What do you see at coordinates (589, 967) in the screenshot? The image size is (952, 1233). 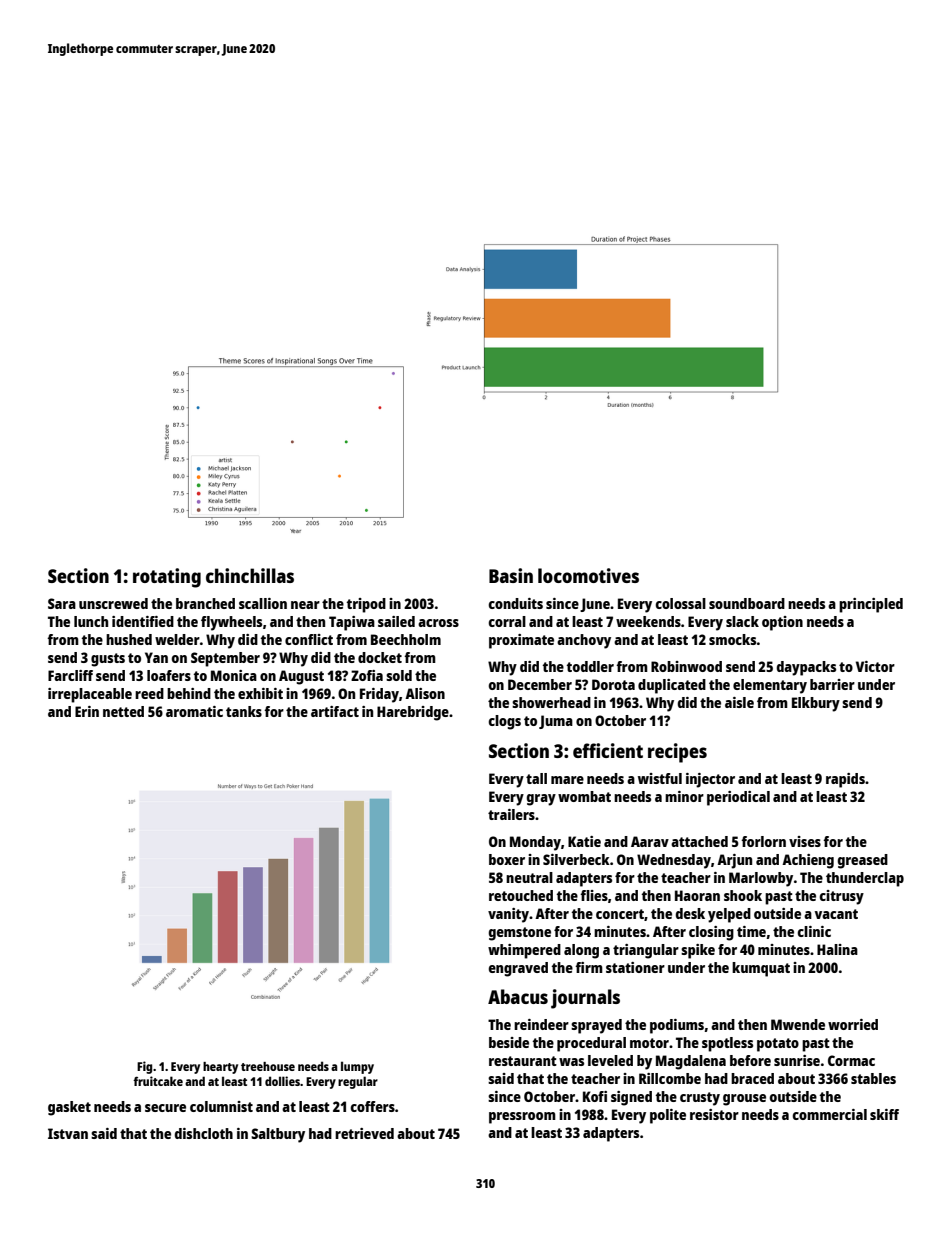 I see `firm` at bounding box center [589, 967].
